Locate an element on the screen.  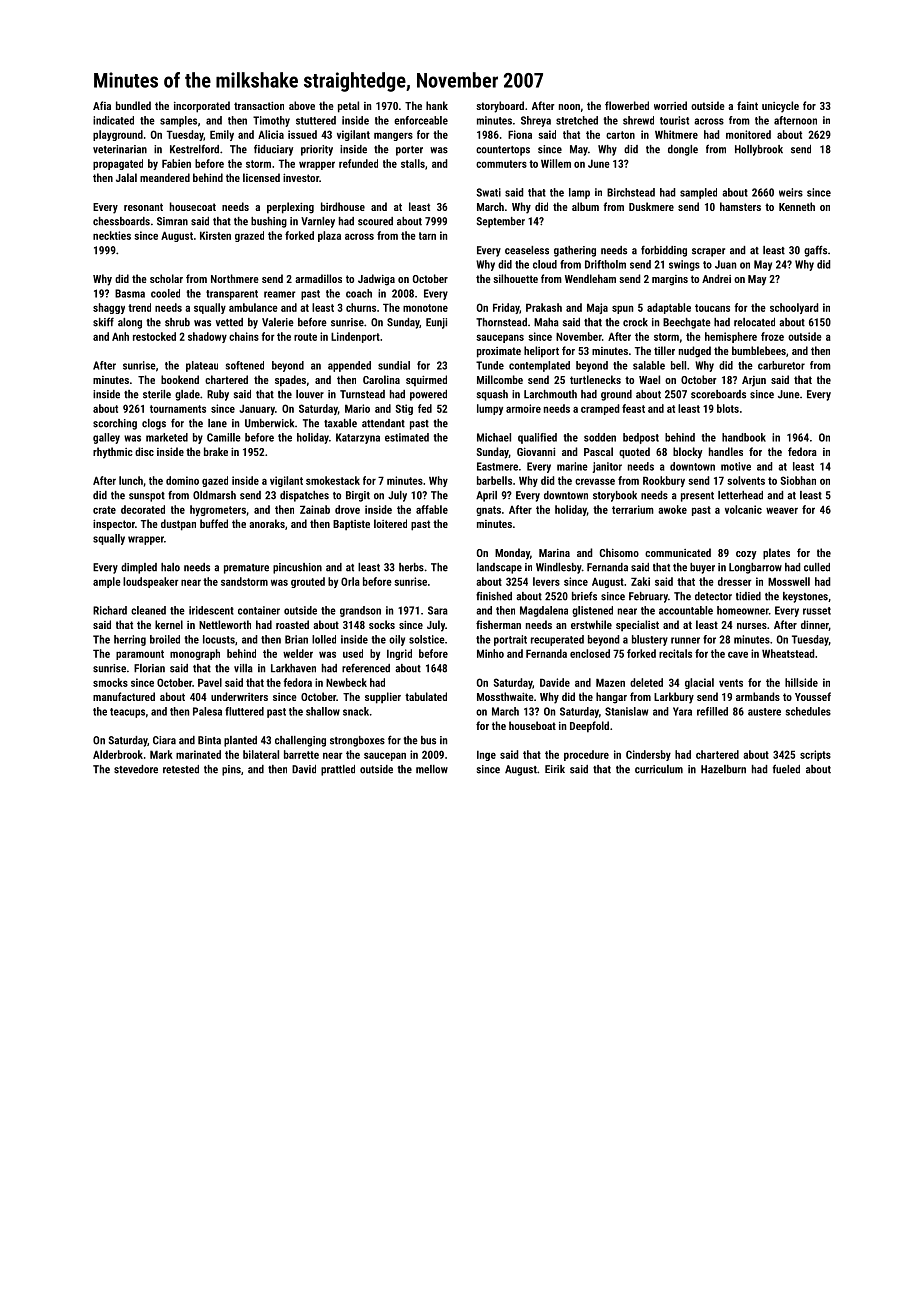
Afia is located at coordinates (102, 105).
